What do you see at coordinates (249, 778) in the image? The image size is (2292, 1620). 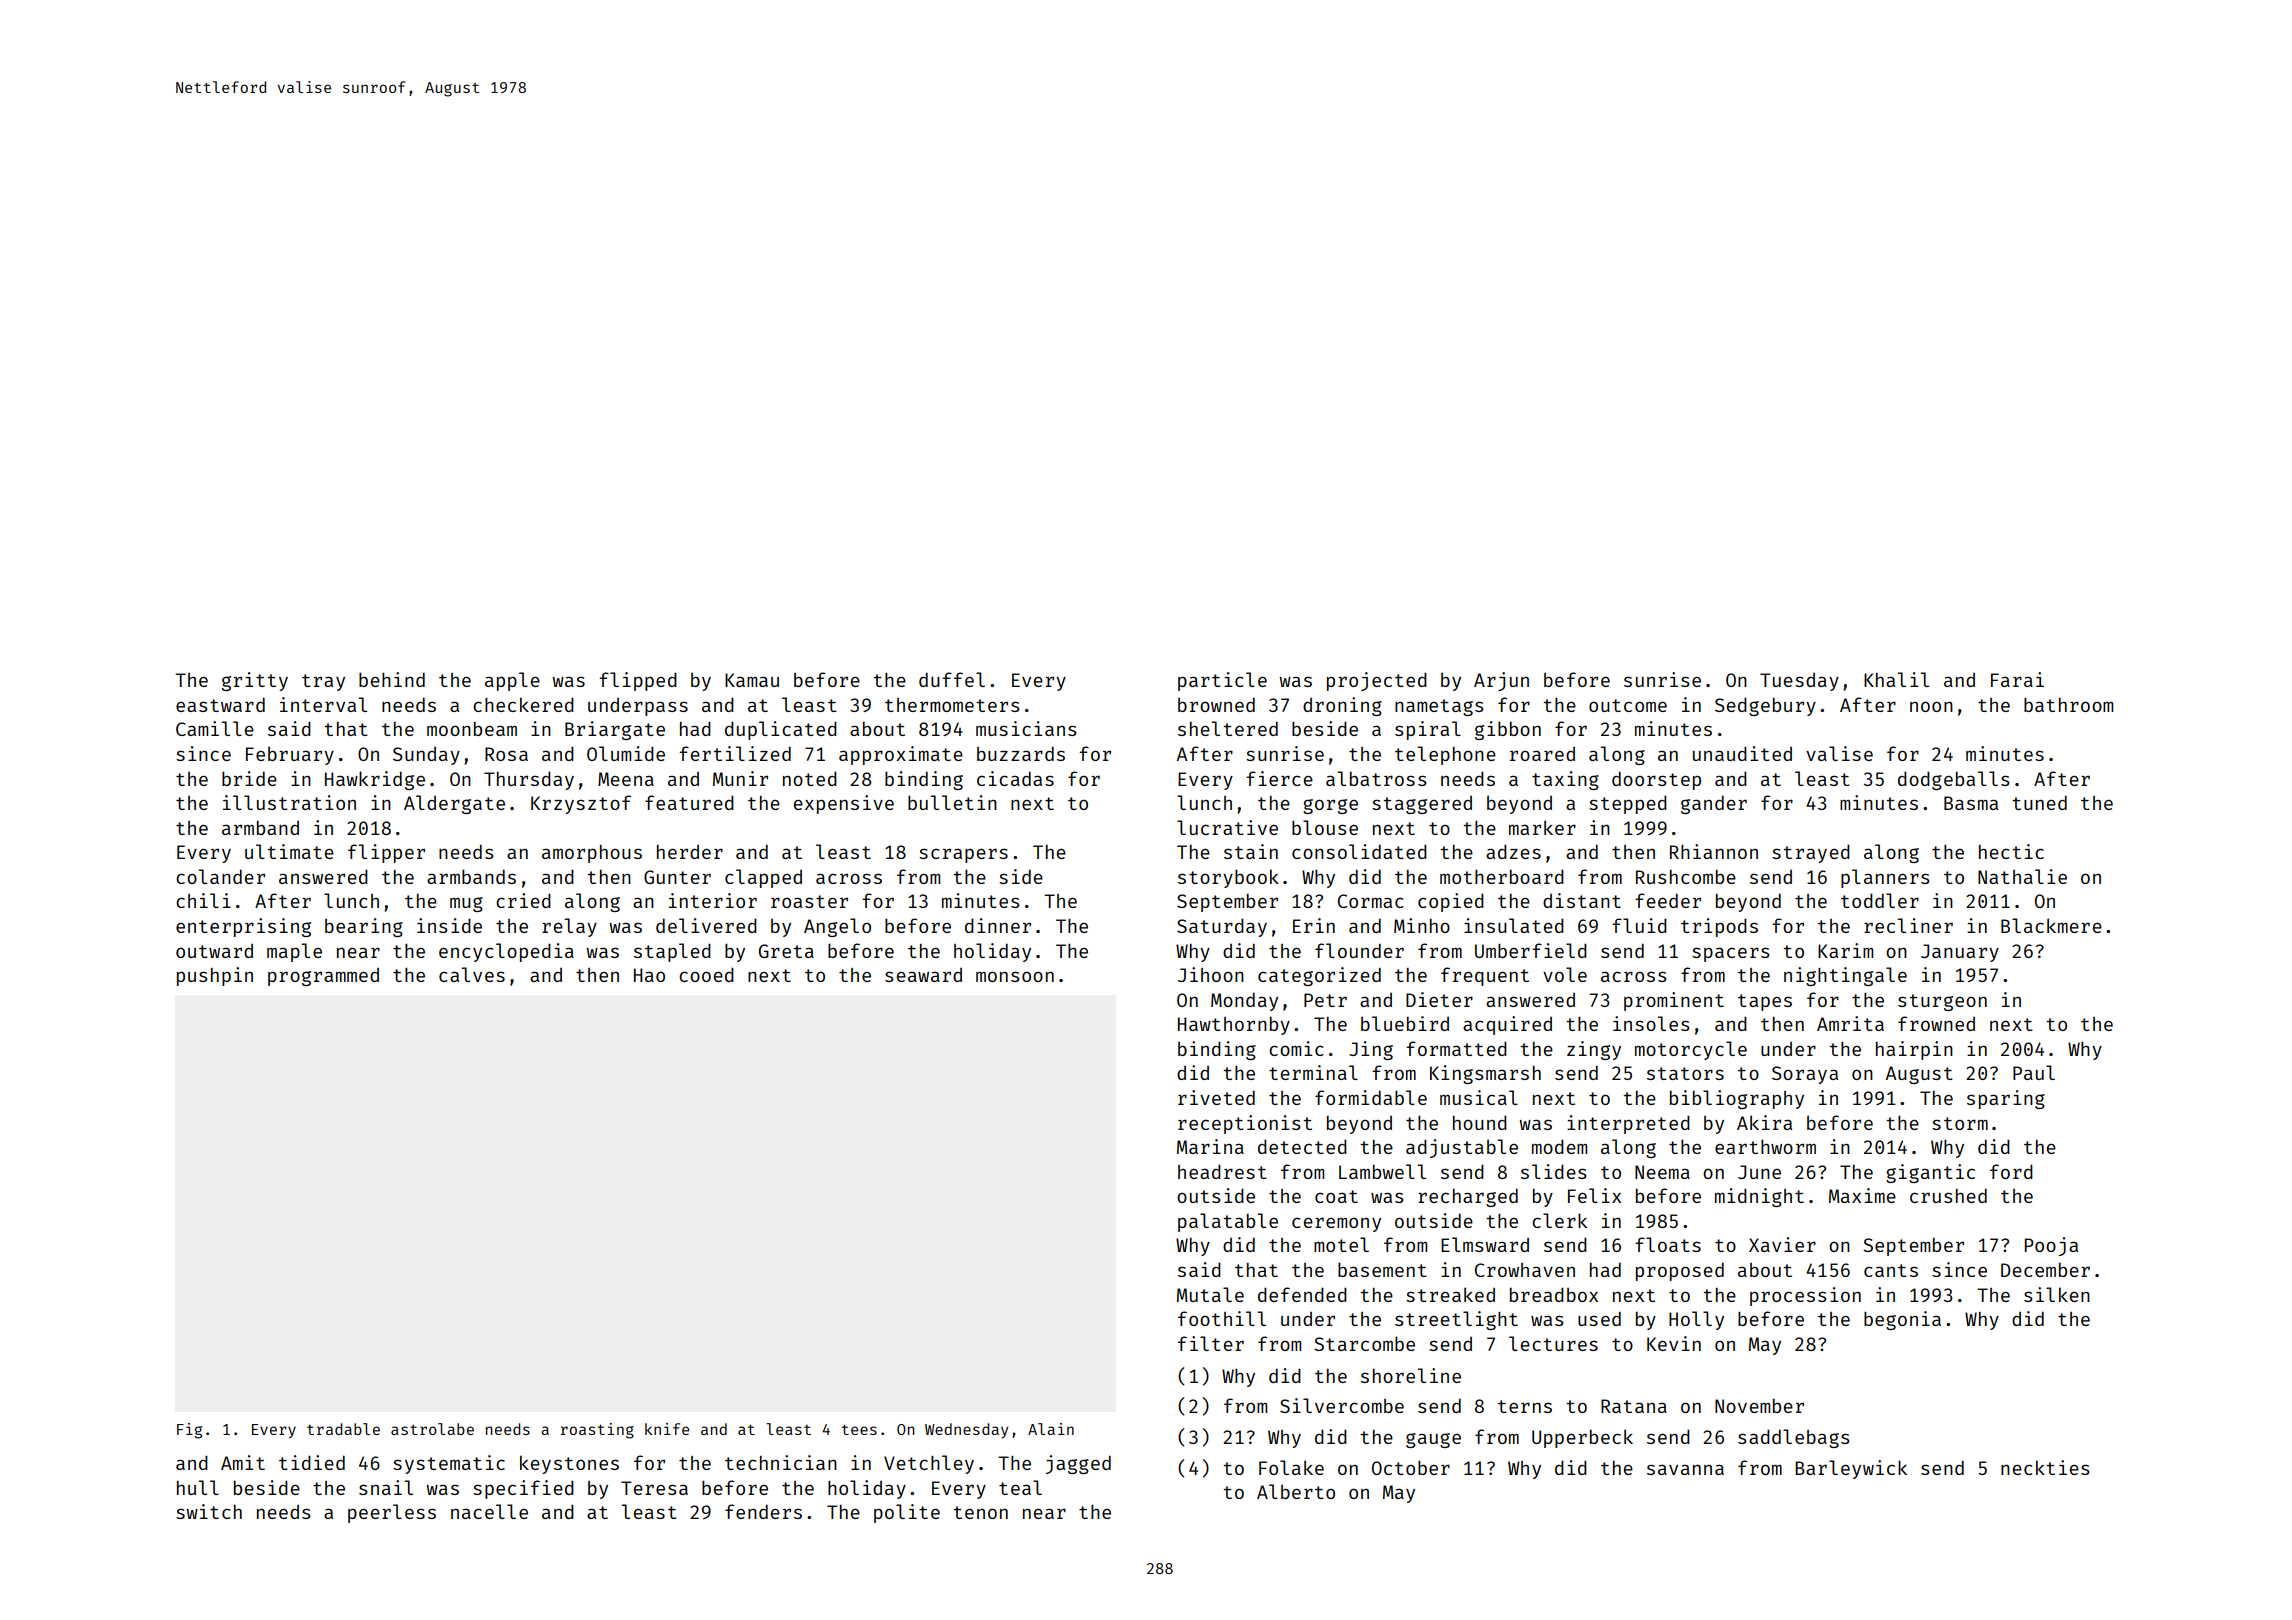 I see `bride` at bounding box center [249, 778].
